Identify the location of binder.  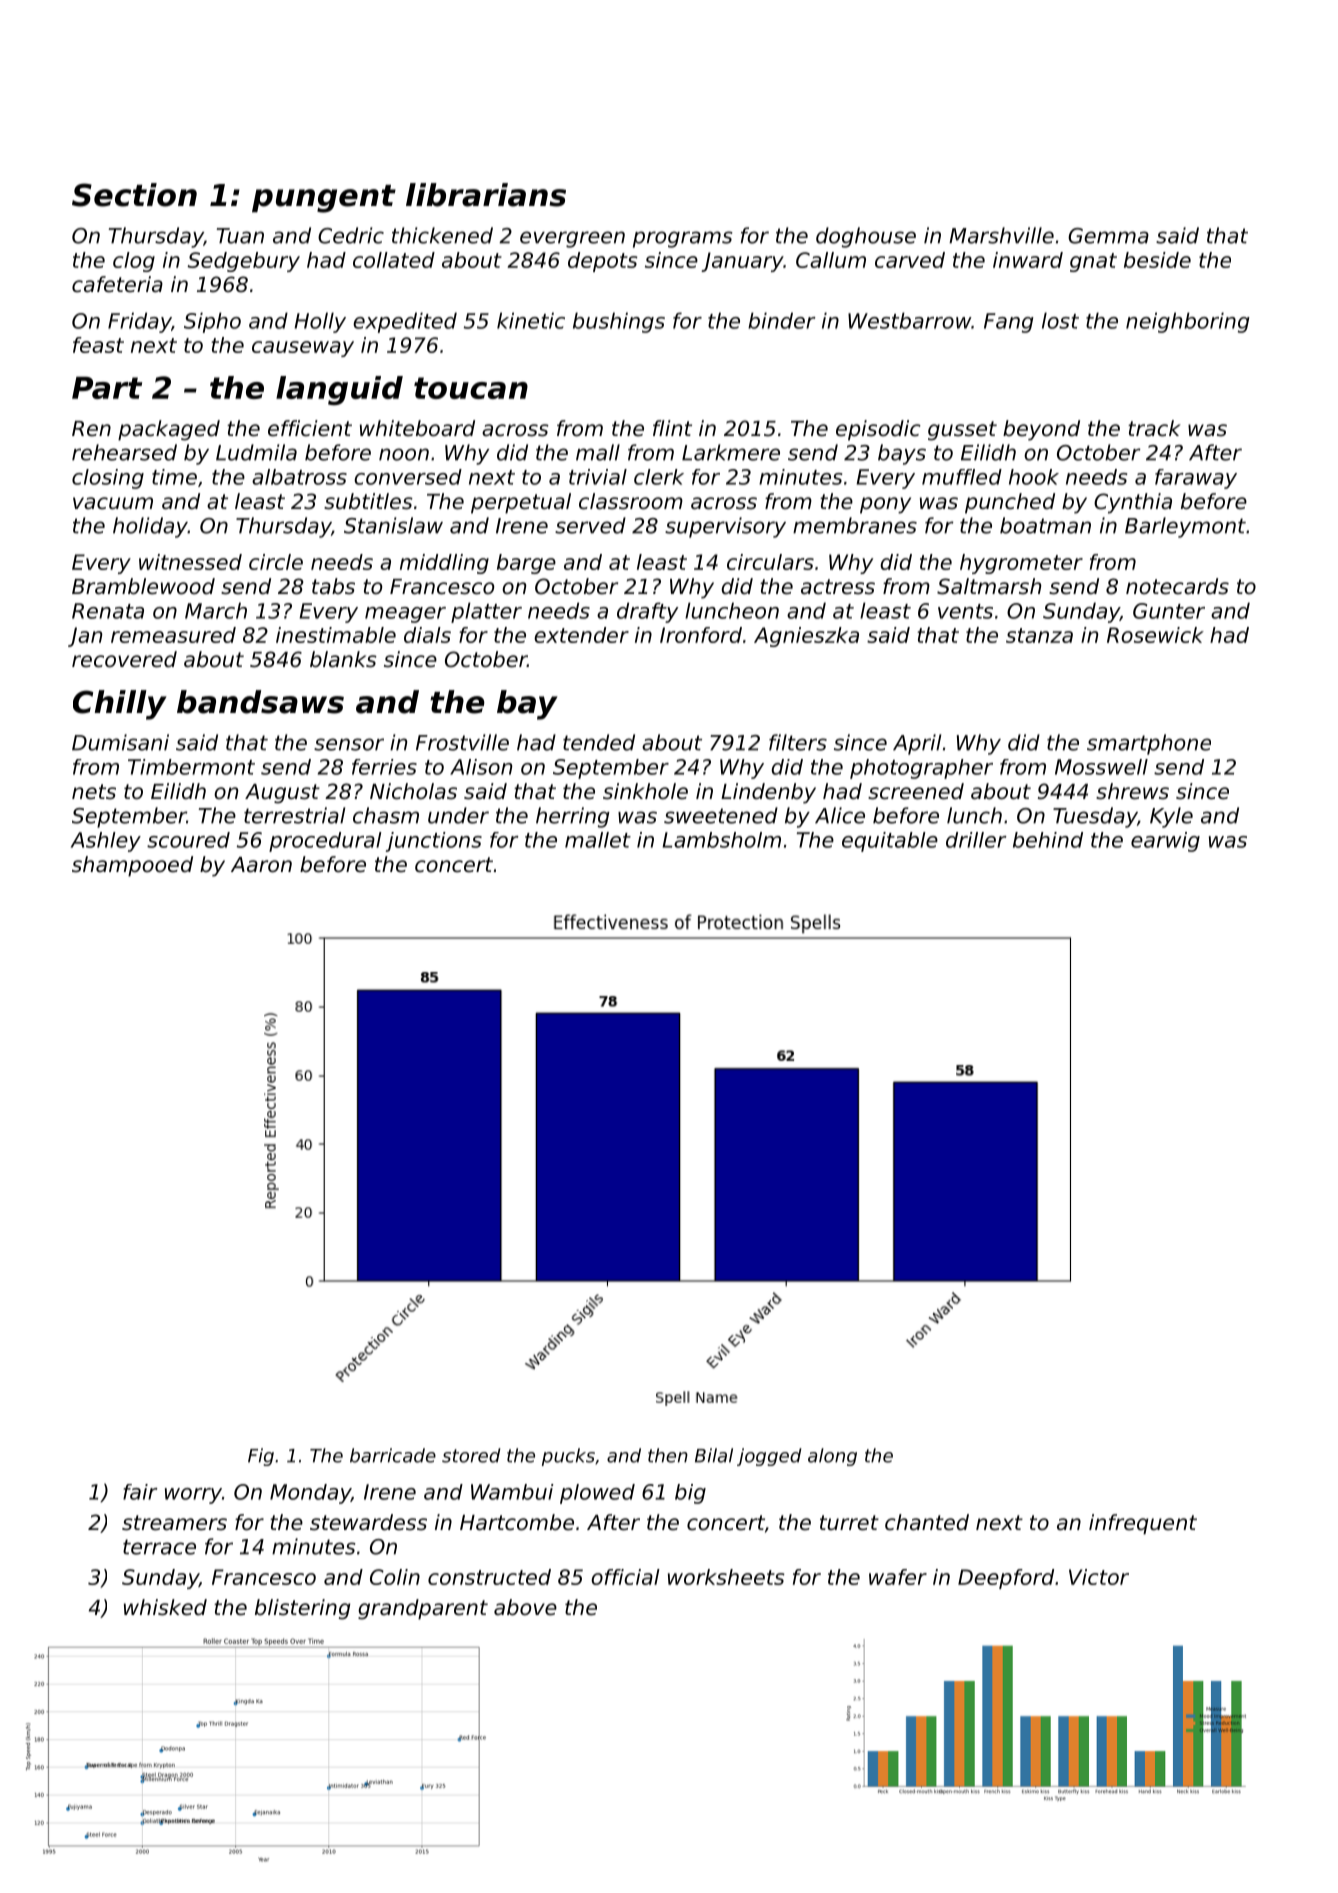
(782, 320).
